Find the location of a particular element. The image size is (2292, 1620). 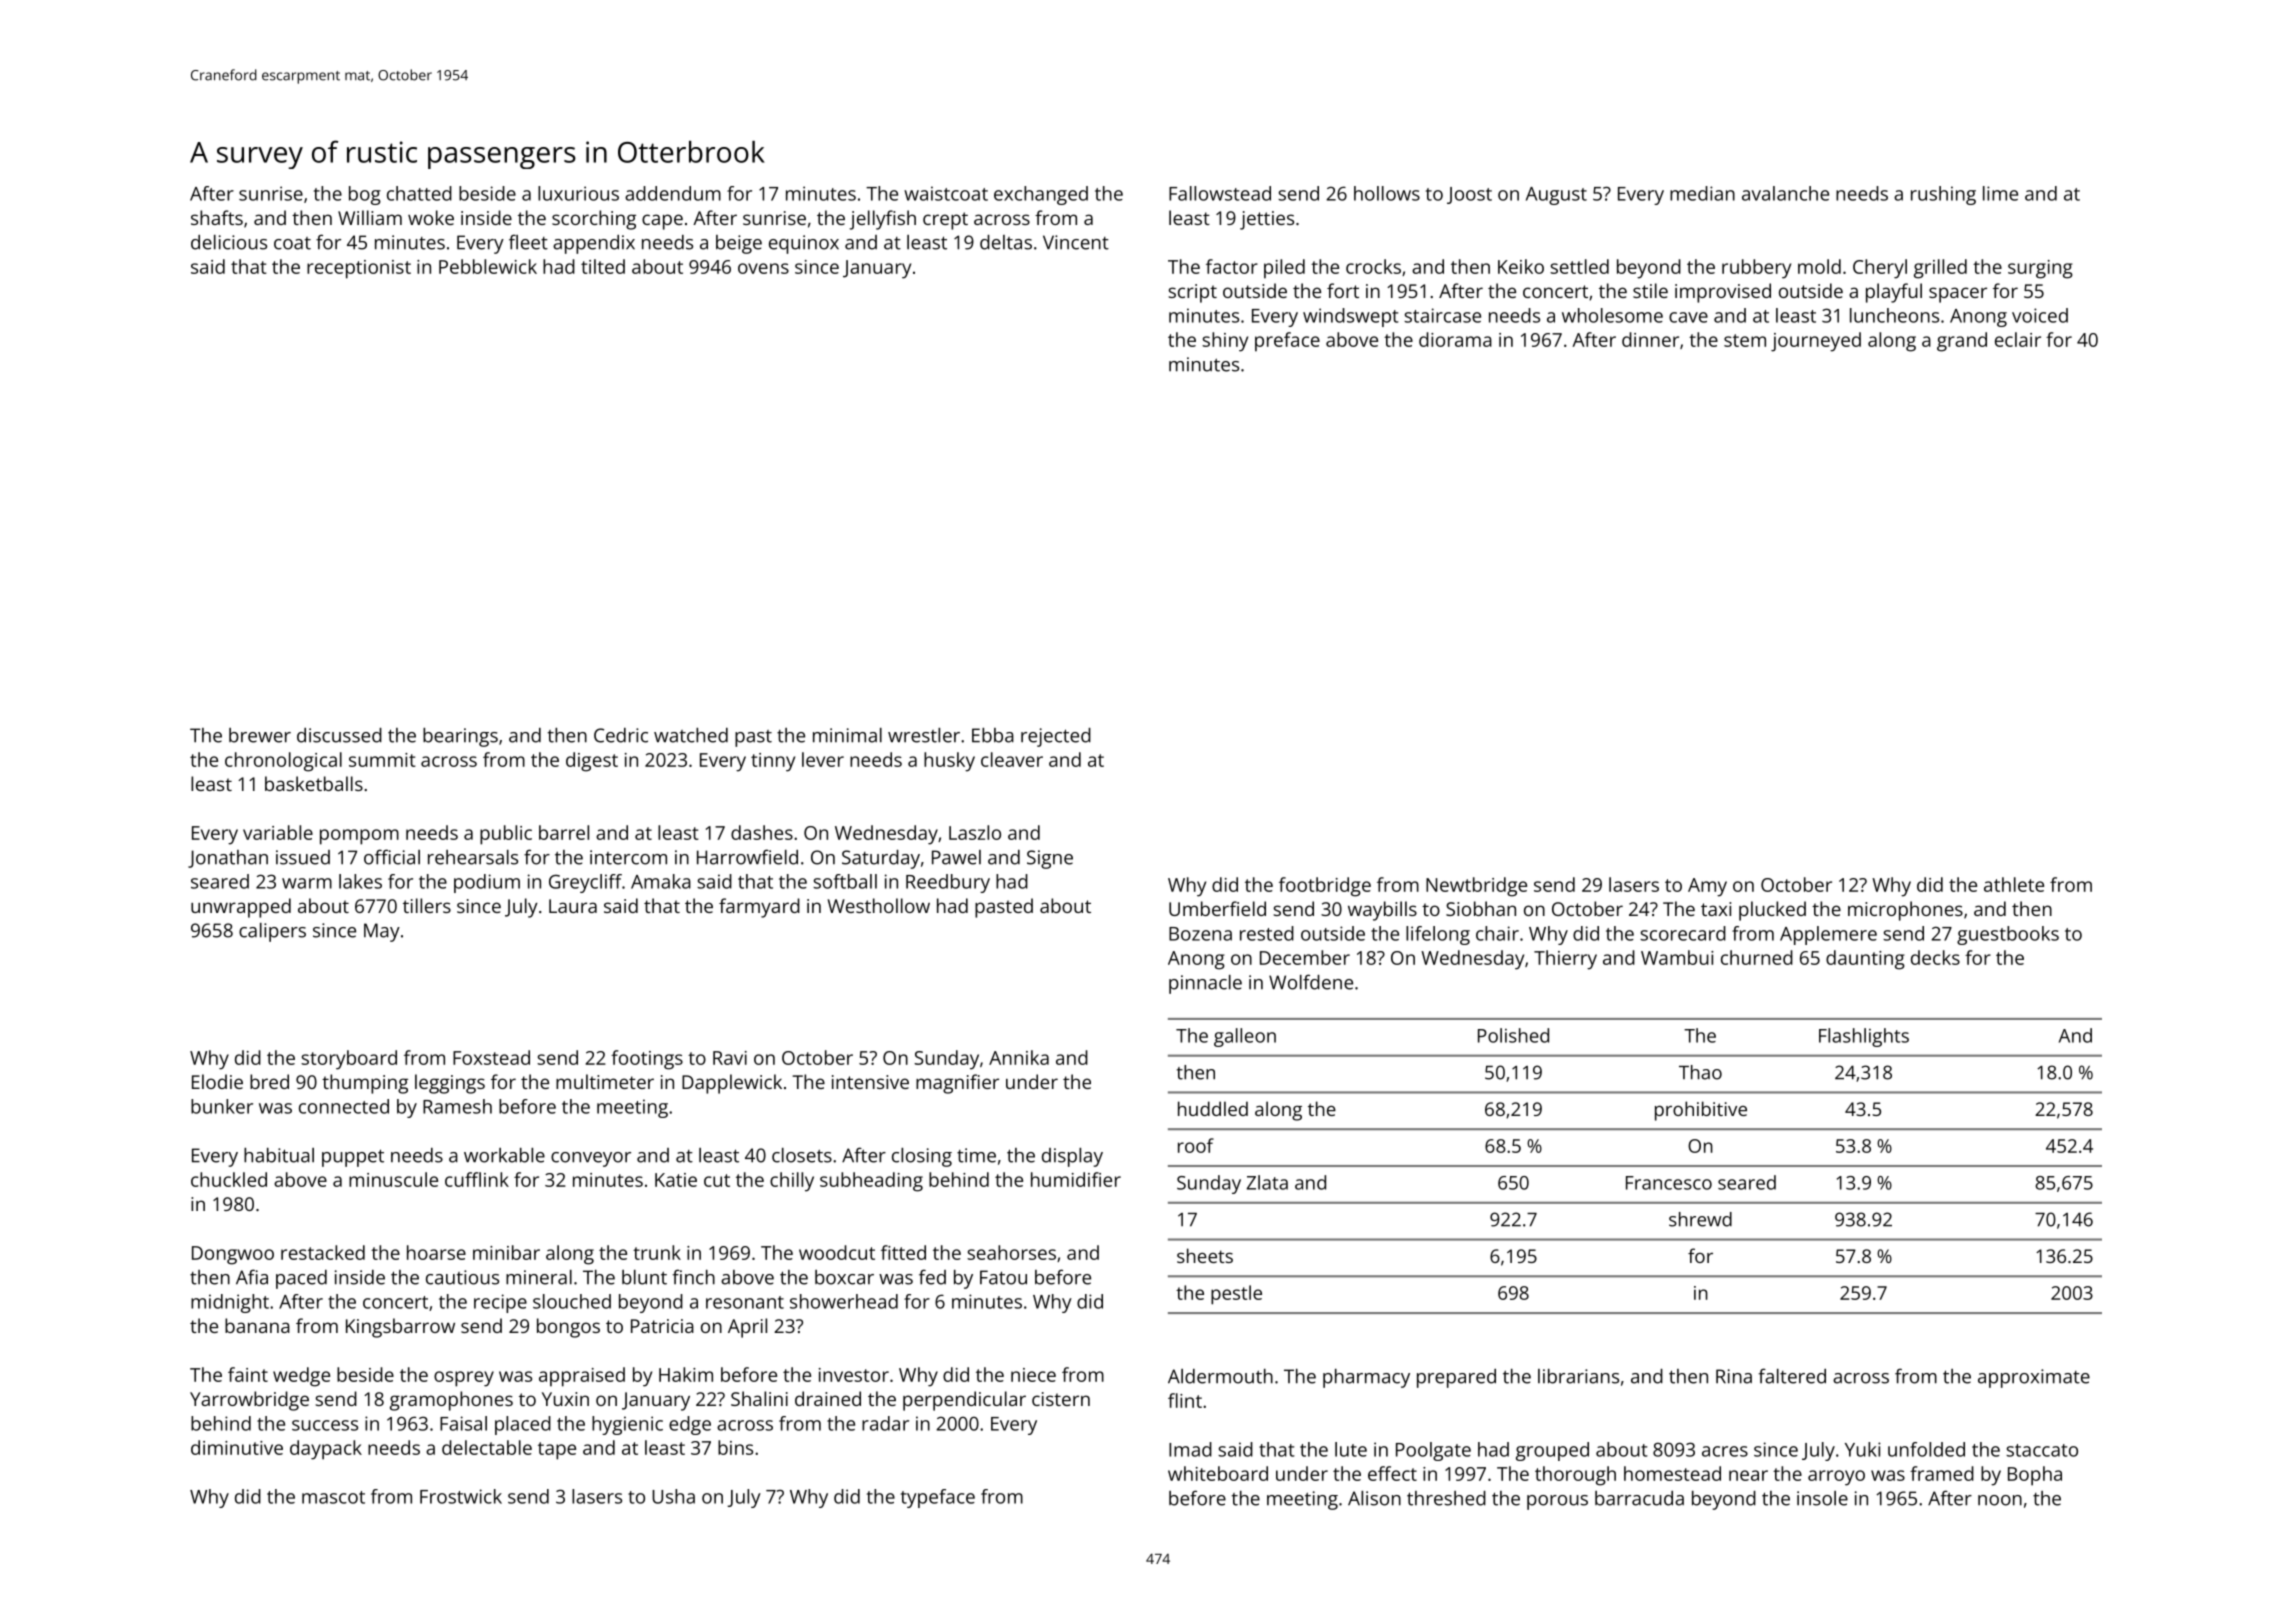

receptionist is located at coordinates (359, 269).
